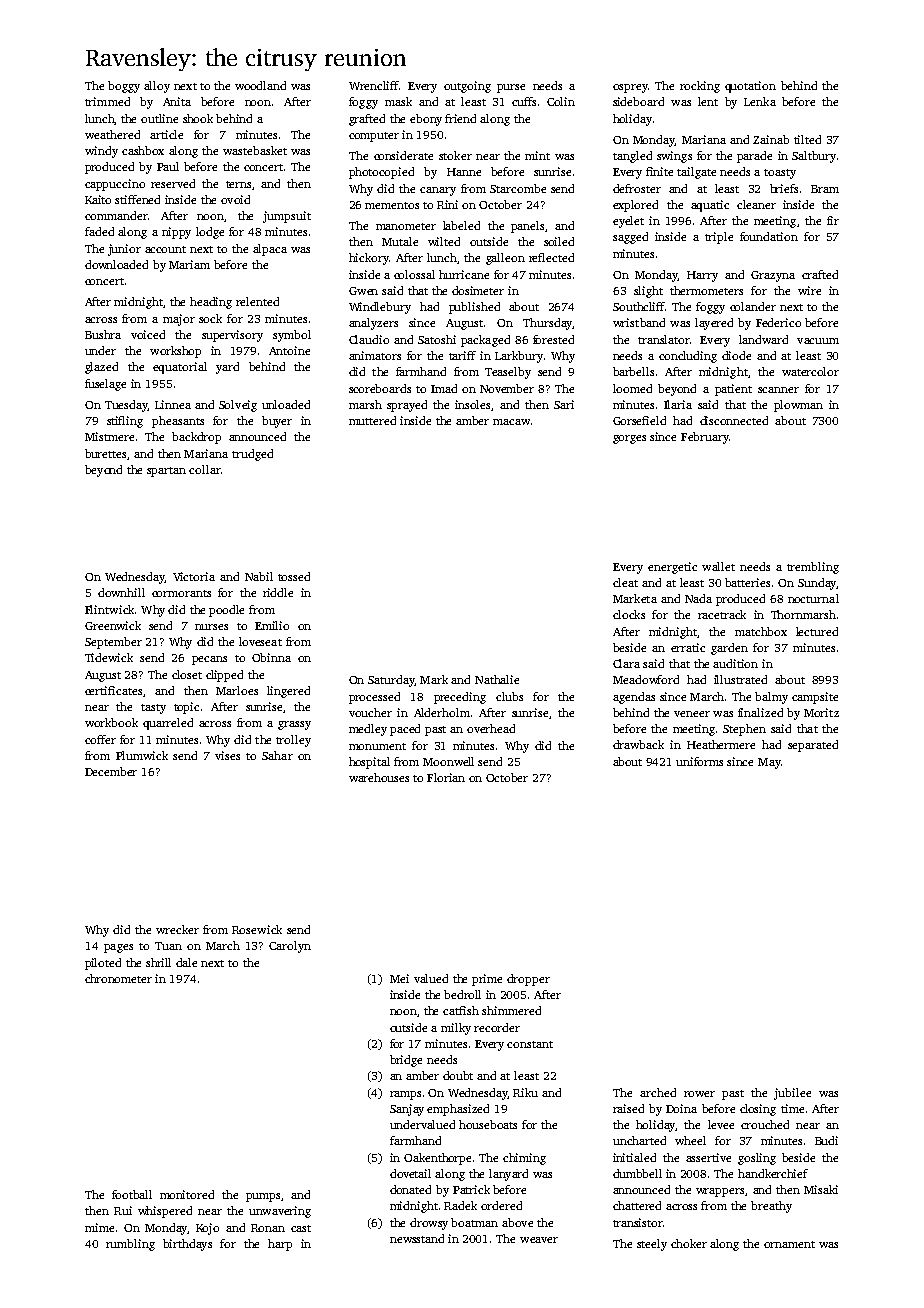 The height and width of the screenshot is (1308, 924). Describe the element at coordinates (260, 85) in the screenshot. I see `woodland` at that location.
